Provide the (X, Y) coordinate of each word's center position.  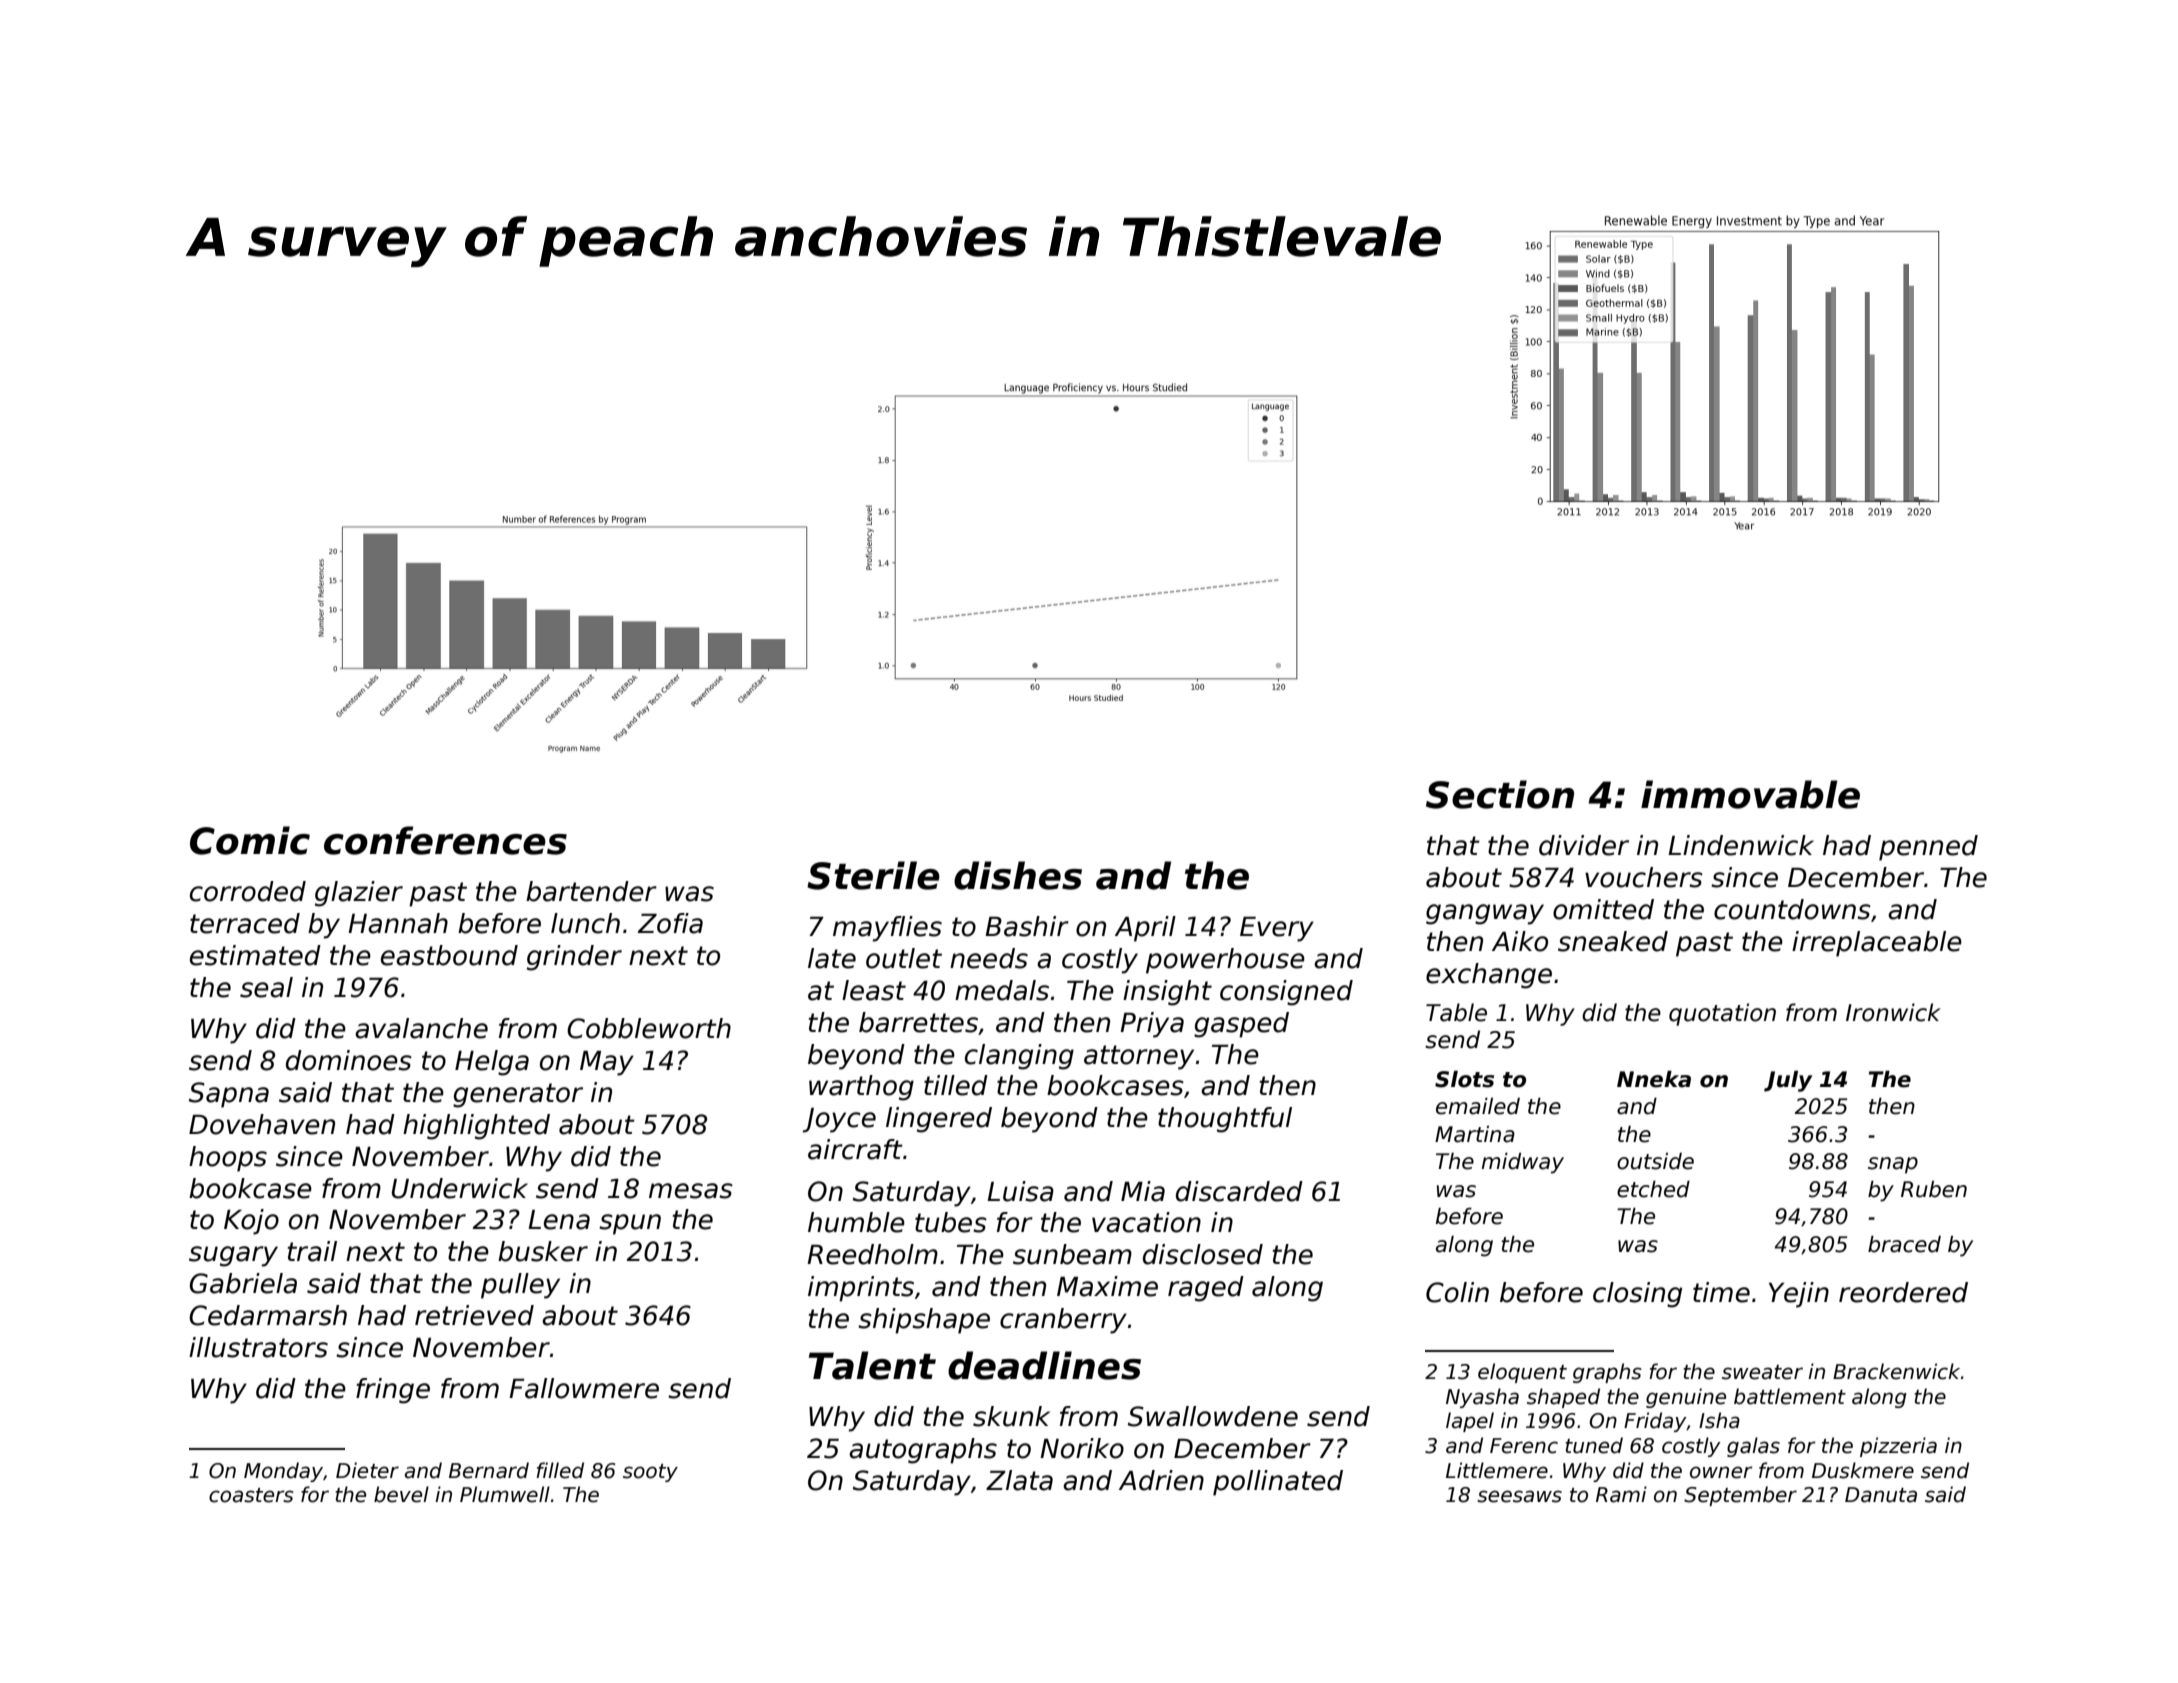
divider (1584, 845)
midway (1523, 1163)
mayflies (887, 929)
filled (560, 1470)
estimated (255, 955)
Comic (250, 840)
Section (1500, 794)
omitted (1603, 909)
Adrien (1161, 1480)
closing (1637, 1295)
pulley (520, 1286)
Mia (1143, 1191)
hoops (228, 1159)
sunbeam (1072, 1254)
